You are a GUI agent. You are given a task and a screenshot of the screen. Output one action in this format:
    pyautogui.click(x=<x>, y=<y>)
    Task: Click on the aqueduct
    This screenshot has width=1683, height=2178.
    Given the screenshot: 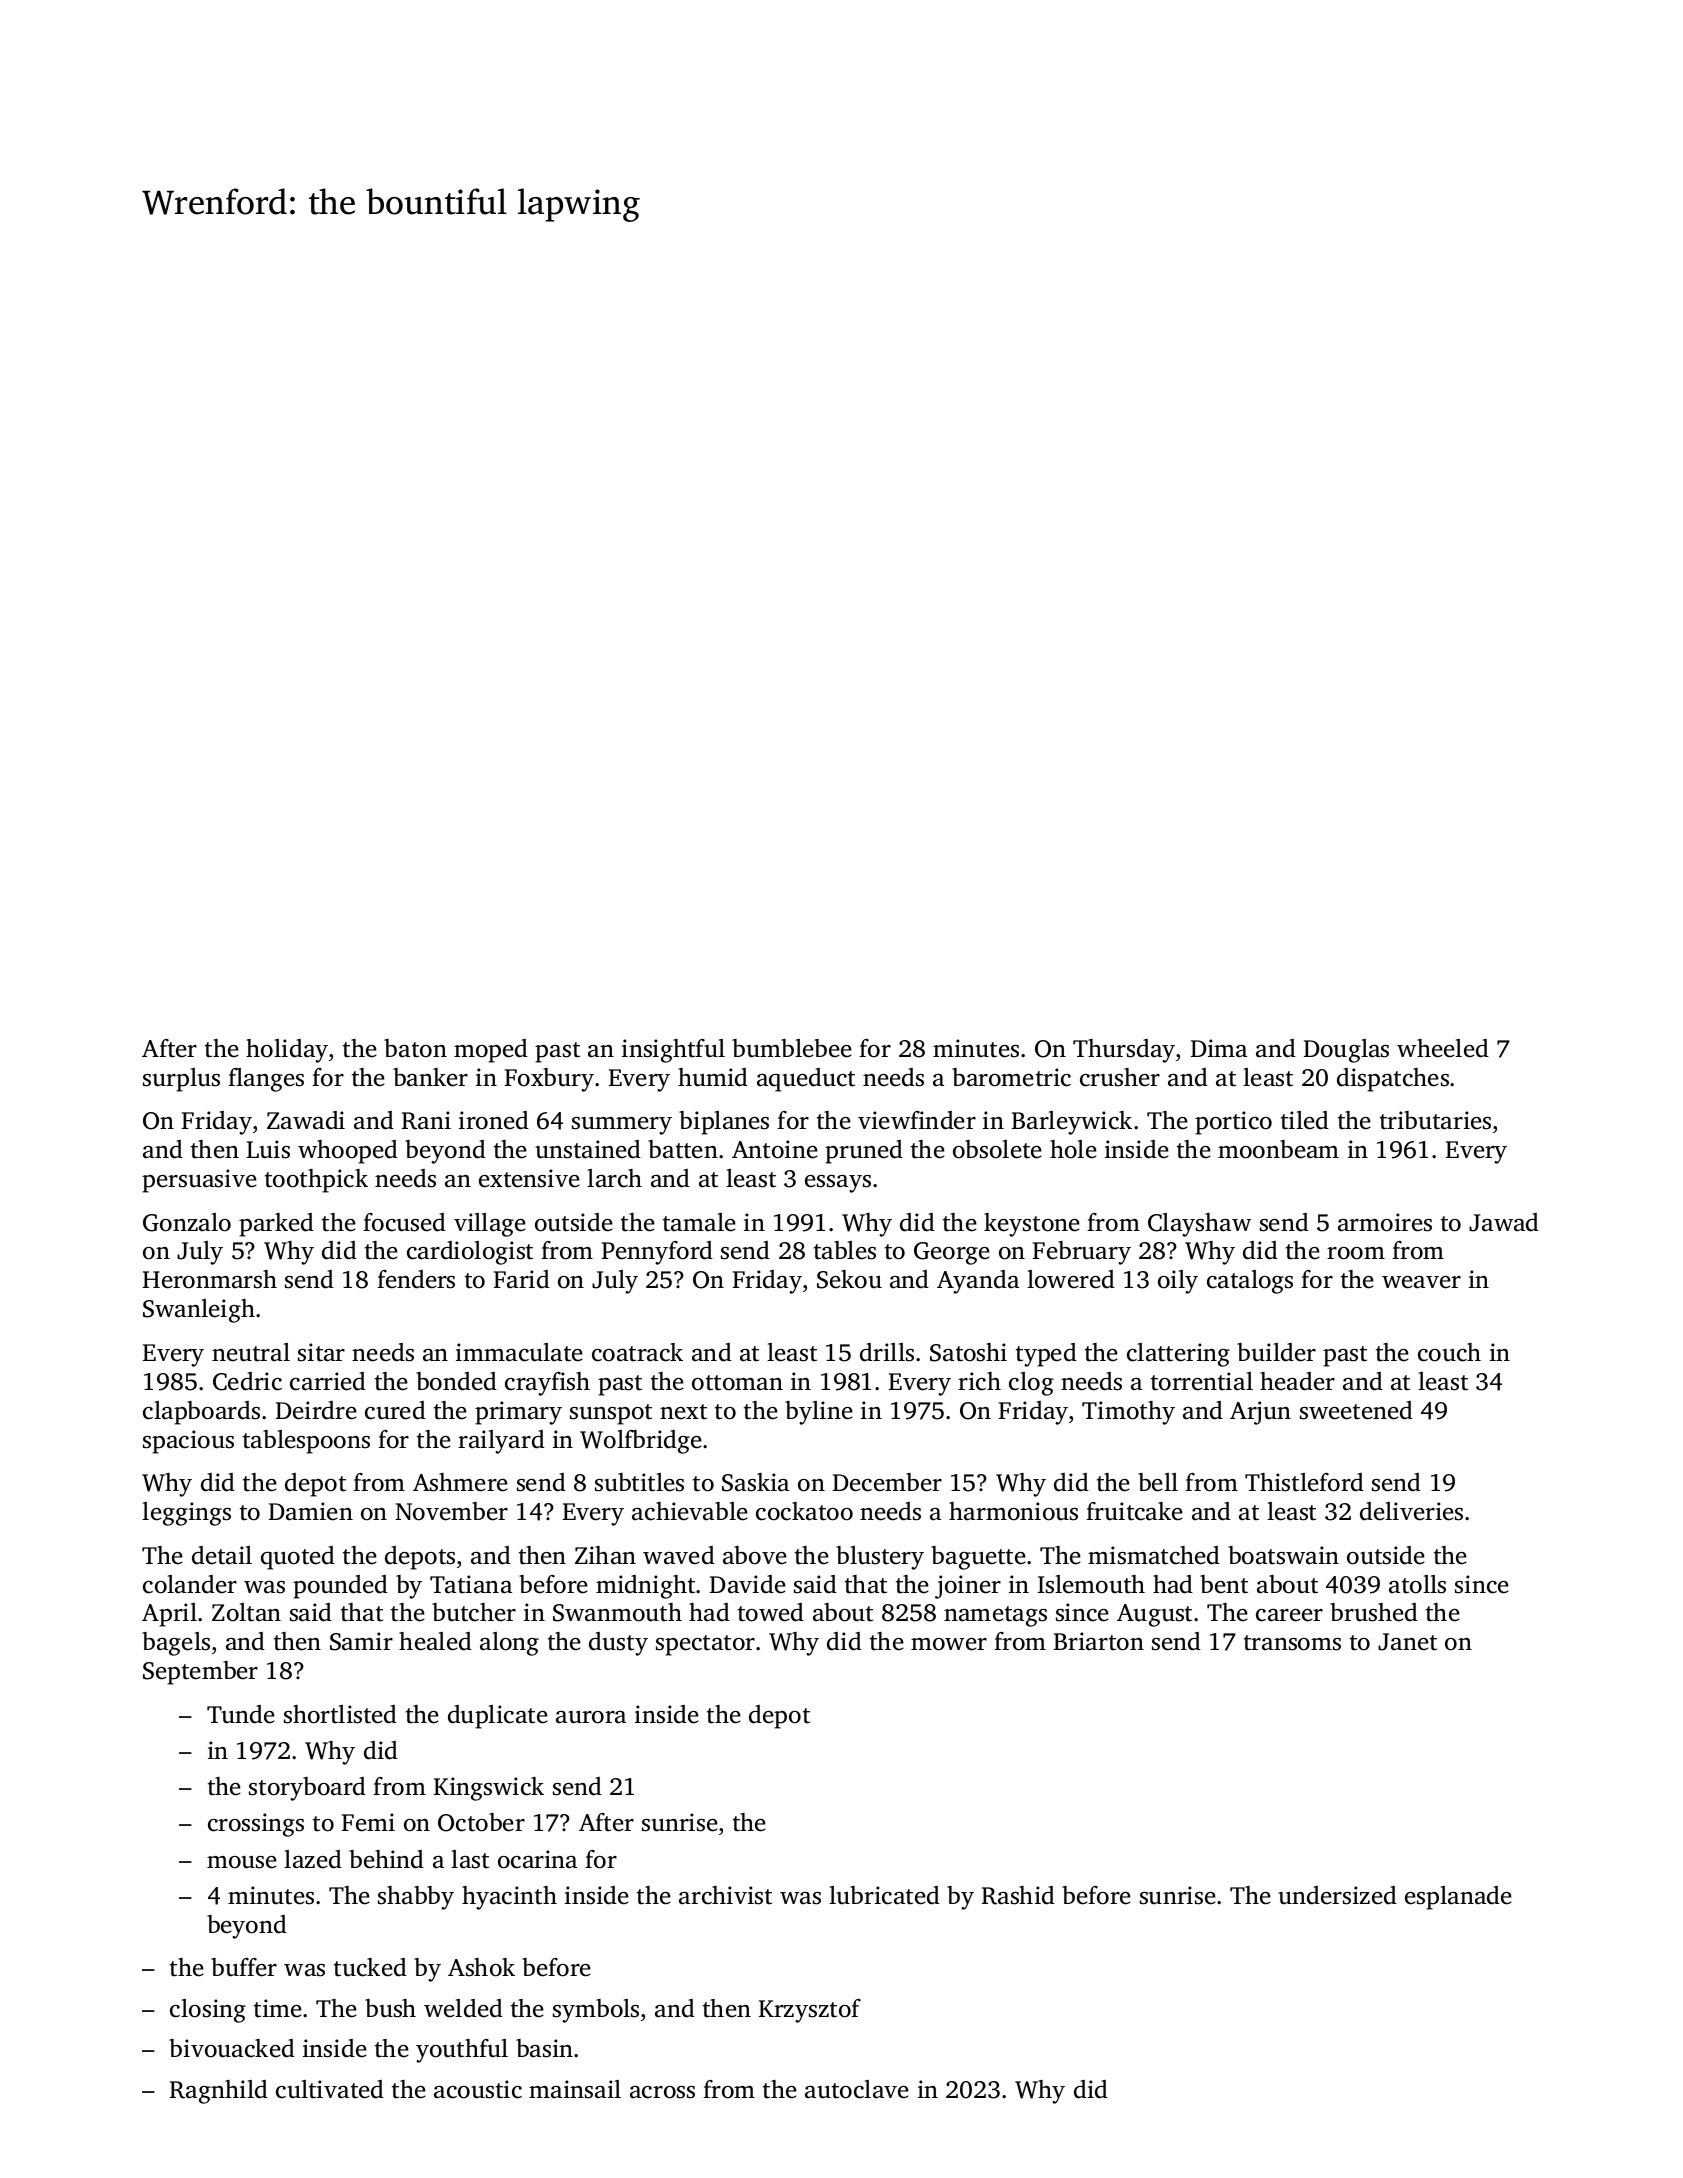 What is the action you would take?
    pyautogui.click(x=806, y=1080)
